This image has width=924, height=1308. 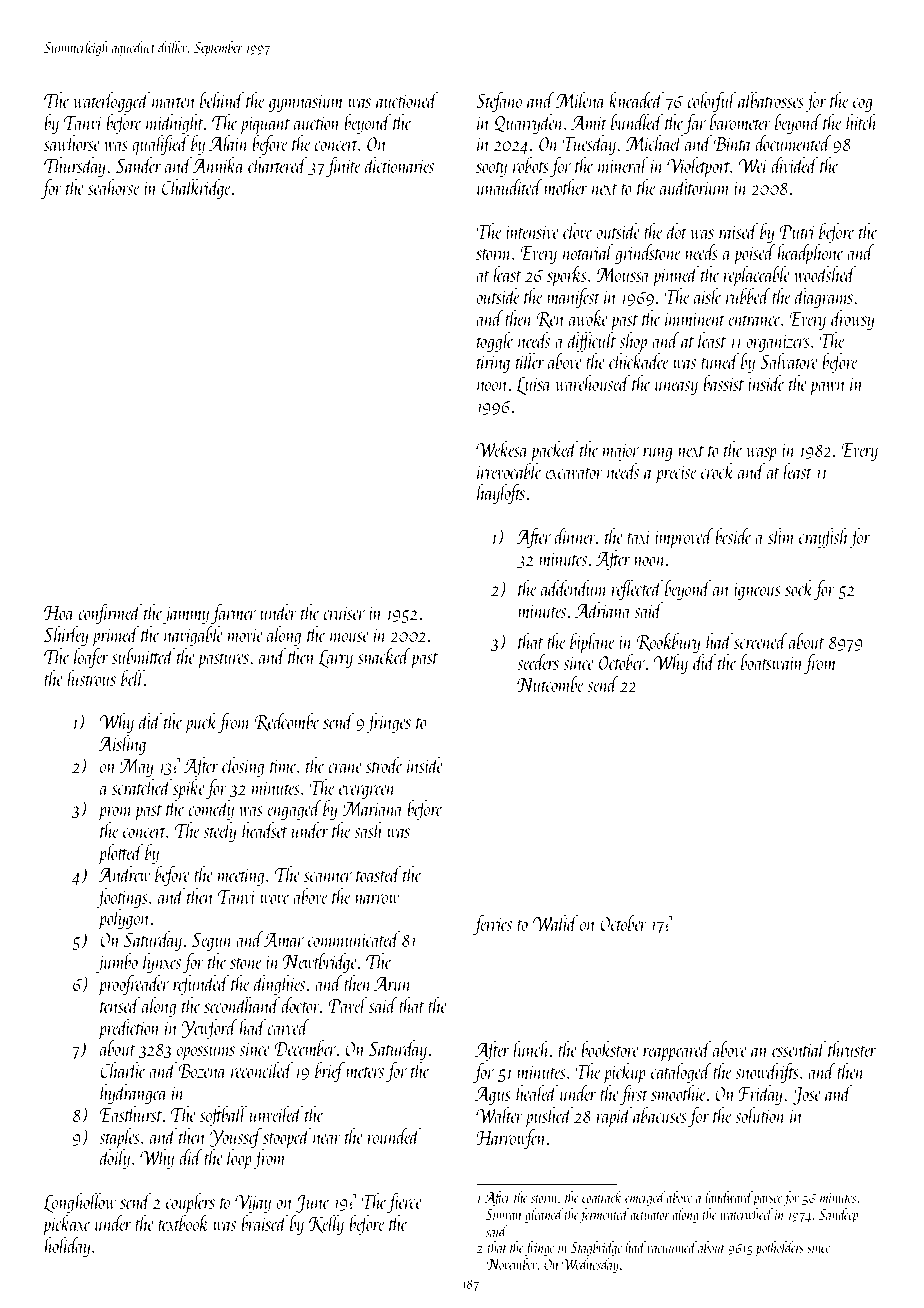 I want to click on waterlogged, so click(x=112, y=102).
